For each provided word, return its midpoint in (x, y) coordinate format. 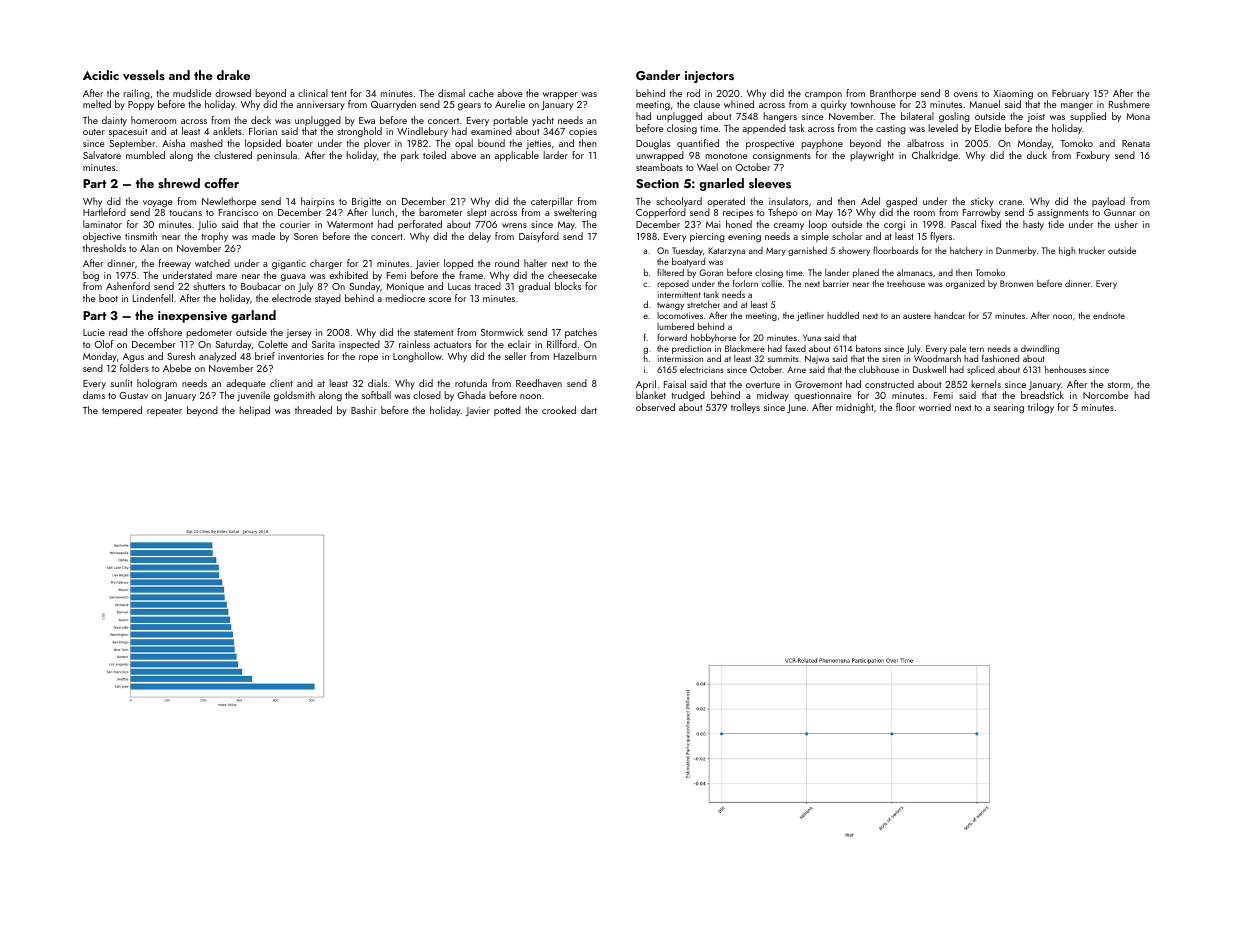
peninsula (277, 156)
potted (507, 411)
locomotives (680, 315)
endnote (1109, 315)
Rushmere (1129, 104)
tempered (122, 411)
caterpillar (552, 202)
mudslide (192, 93)
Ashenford (128, 286)
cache (481, 93)
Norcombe (1106, 395)
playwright (872, 156)
